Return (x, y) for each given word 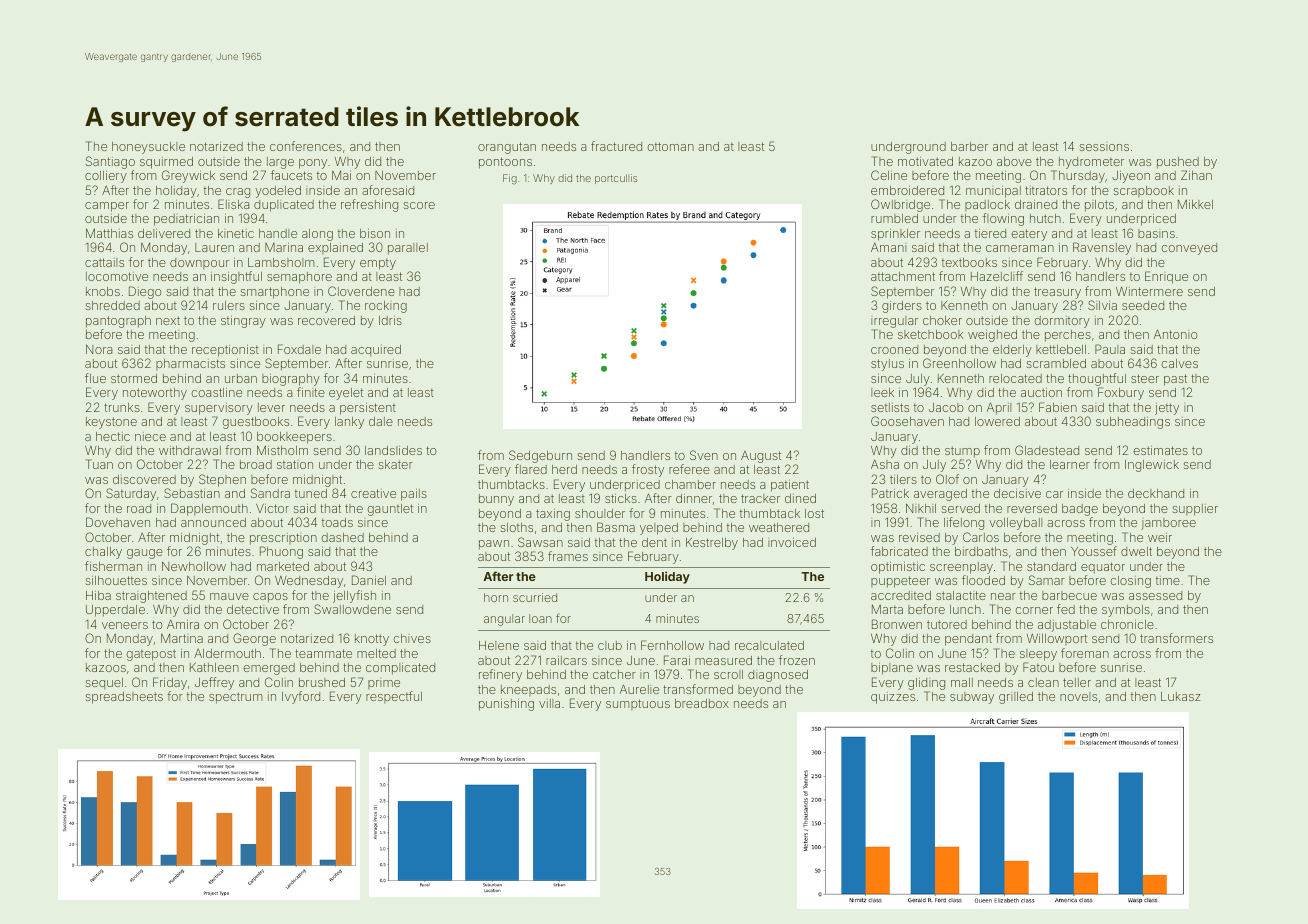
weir (1160, 537)
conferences (306, 146)
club (610, 645)
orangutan (507, 148)
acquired (376, 350)
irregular (894, 322)
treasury (1057, 293)
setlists (890, 407)
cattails (104, 262)
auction (1041, 392)
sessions (1104, 146)
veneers (125, 625)
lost (814, 513)
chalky (103, 553)
